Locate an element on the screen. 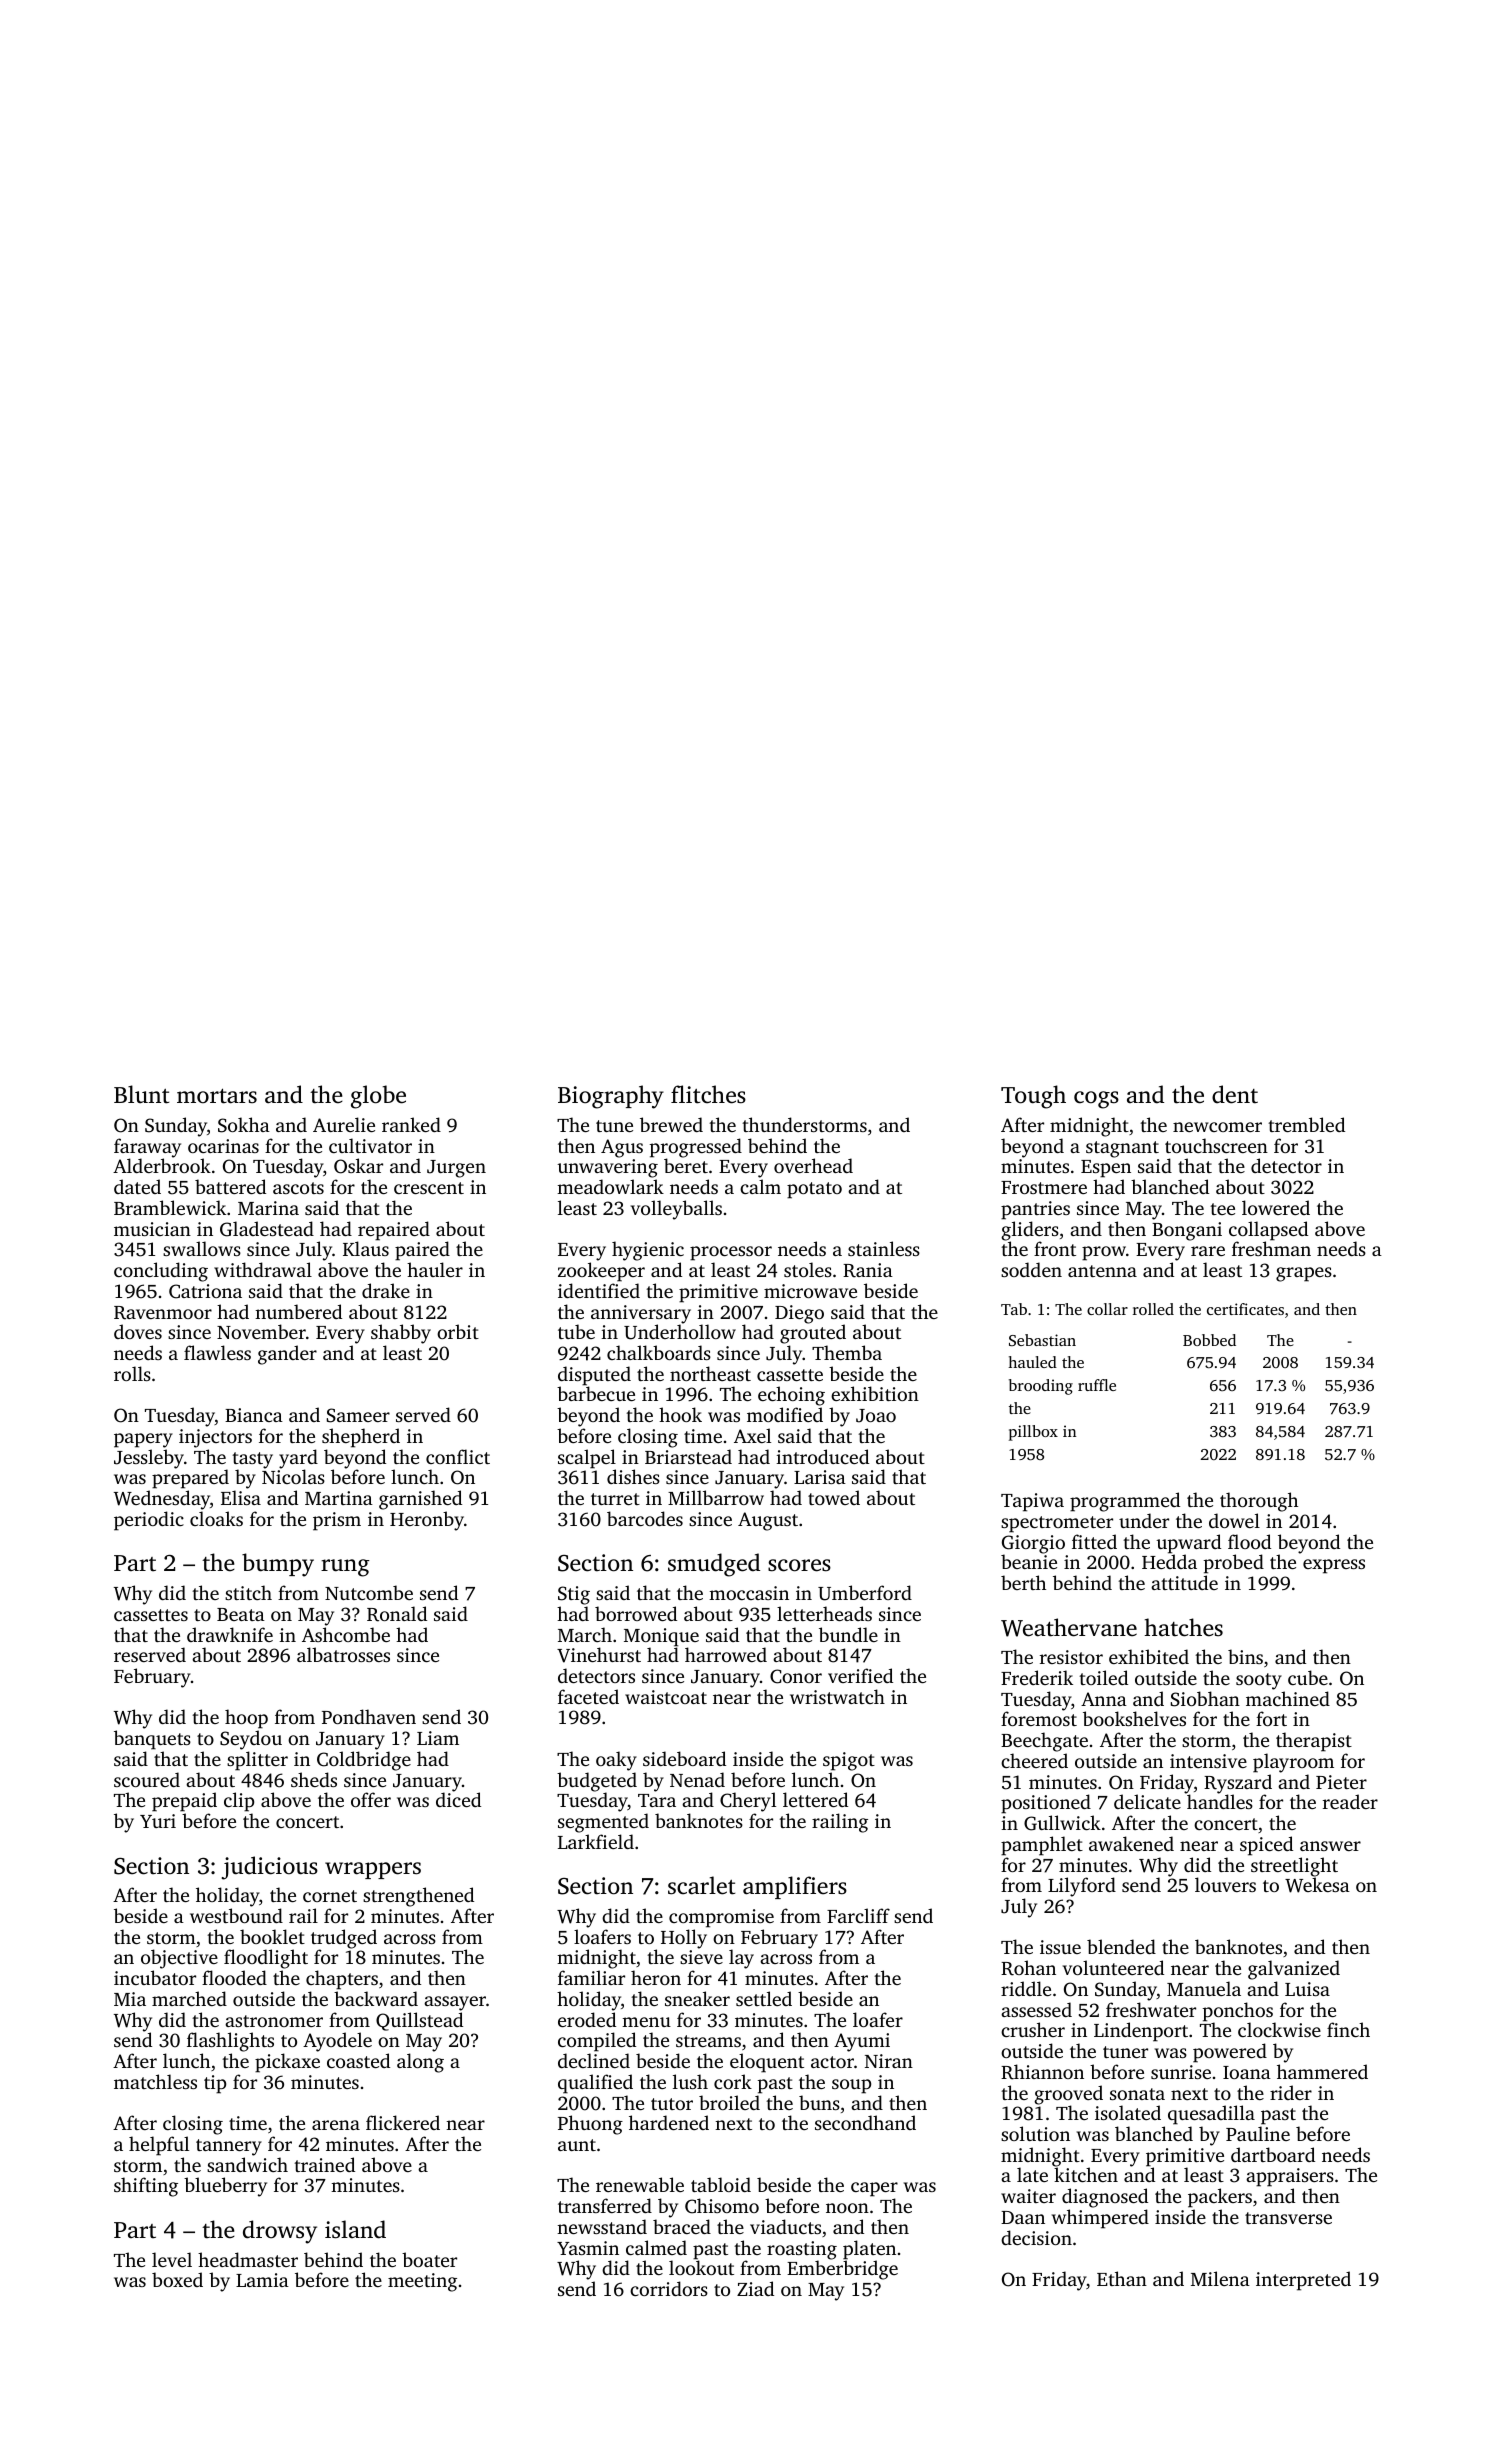 This screenshot has height=2464, width=1496. Blunt is located at coordinates (141, 1094).
